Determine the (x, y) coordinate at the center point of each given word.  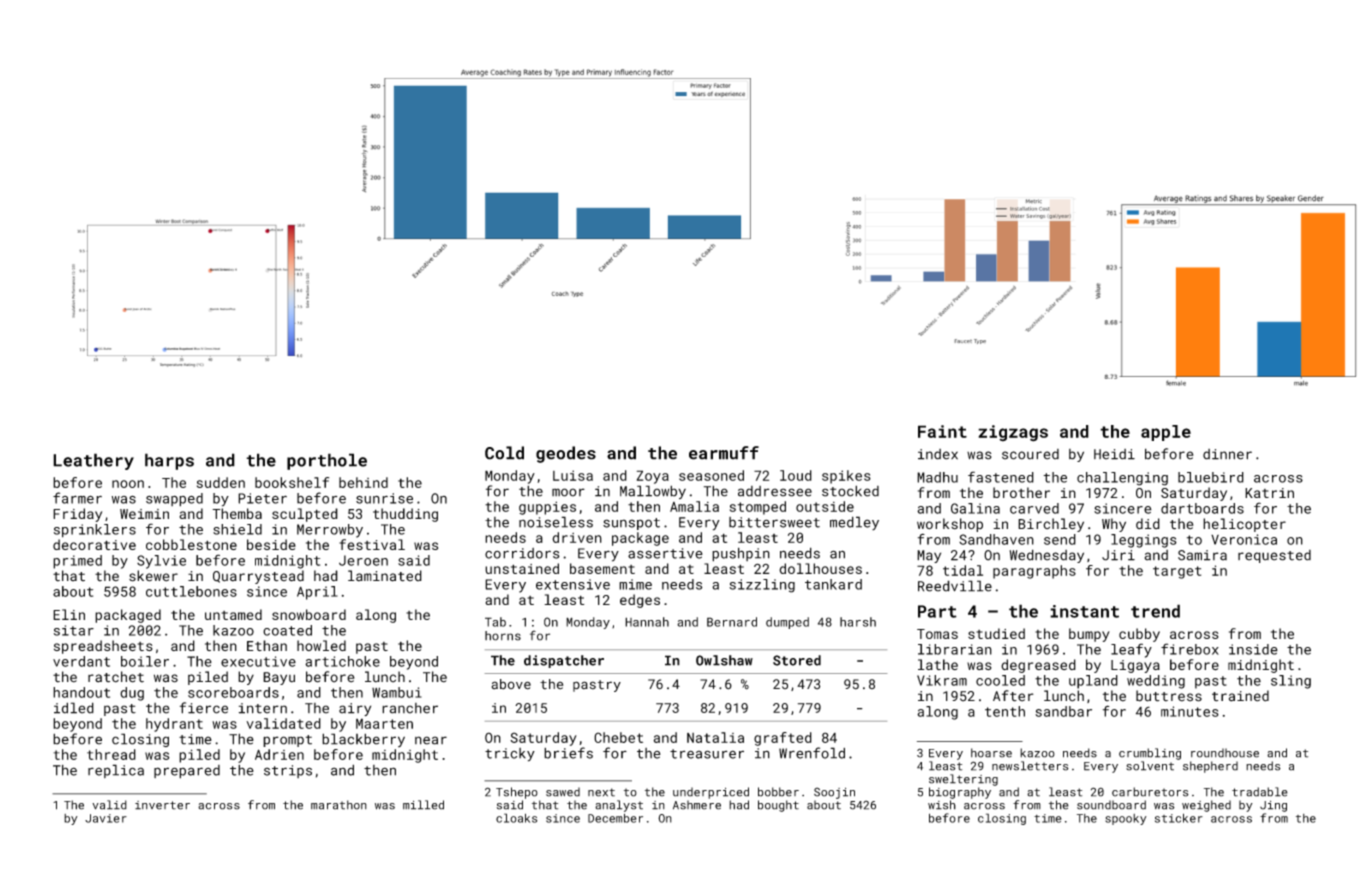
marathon (339, 805)
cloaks (516, 818)
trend (1155, 611)
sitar (74, 630)
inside (1253, 649)
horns (503, 636)
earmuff (724, 453)
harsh (858, 622)
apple (1166, 433)
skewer (153, 576)
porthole (327, 461)
